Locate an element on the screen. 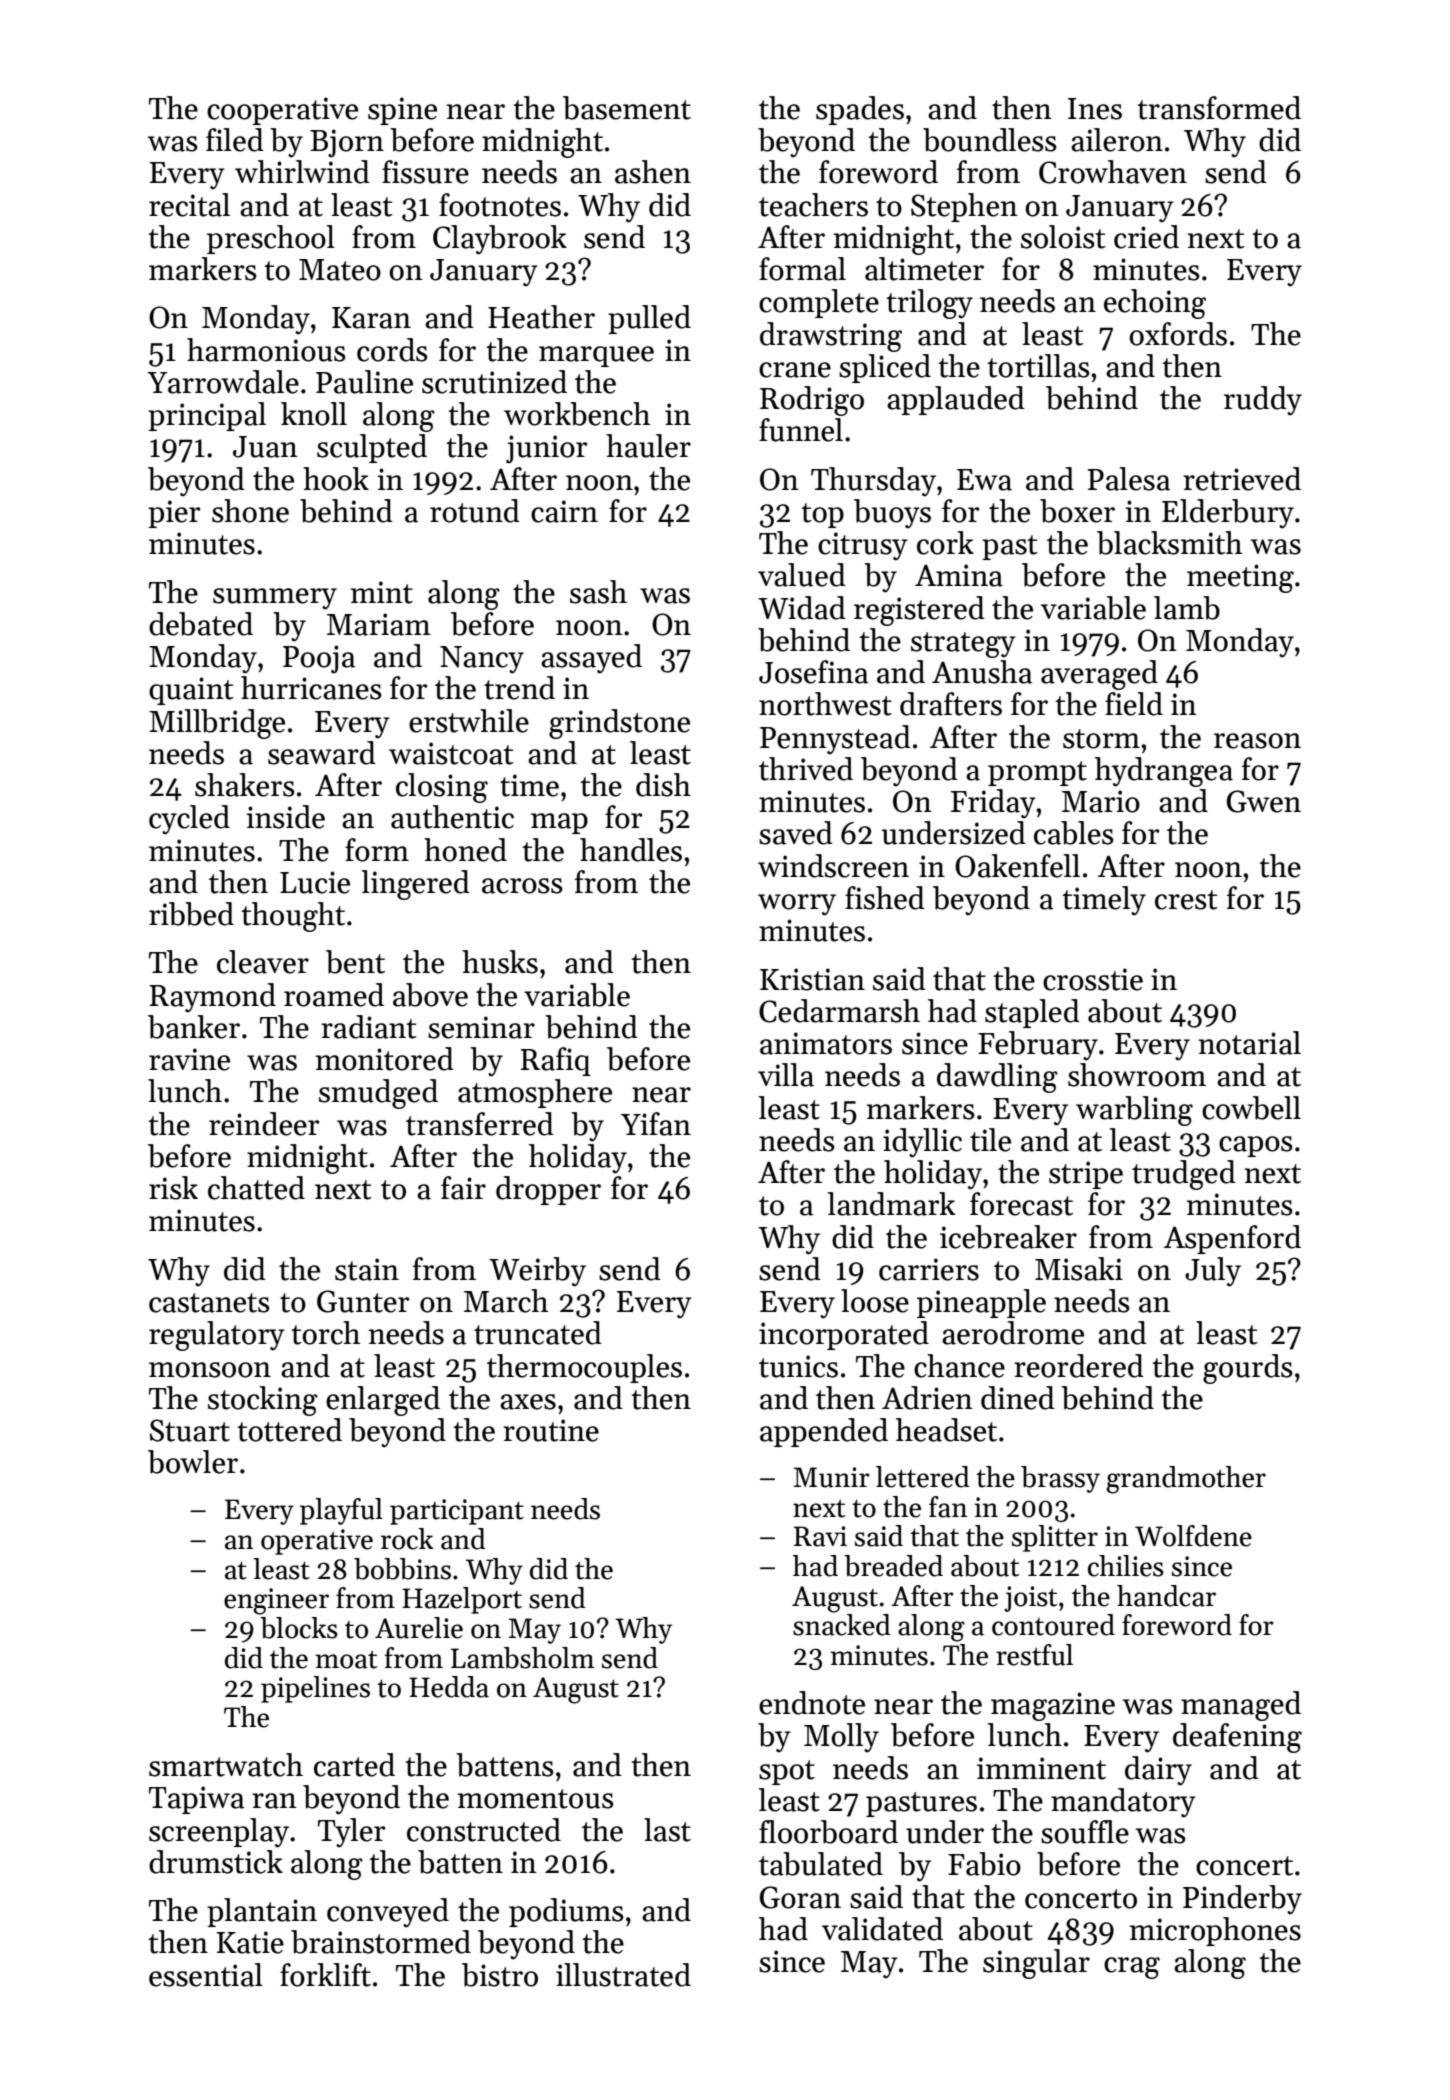 This screenshot has height=2100, width=1450. endnote is located at coordinates (812, 1703).
